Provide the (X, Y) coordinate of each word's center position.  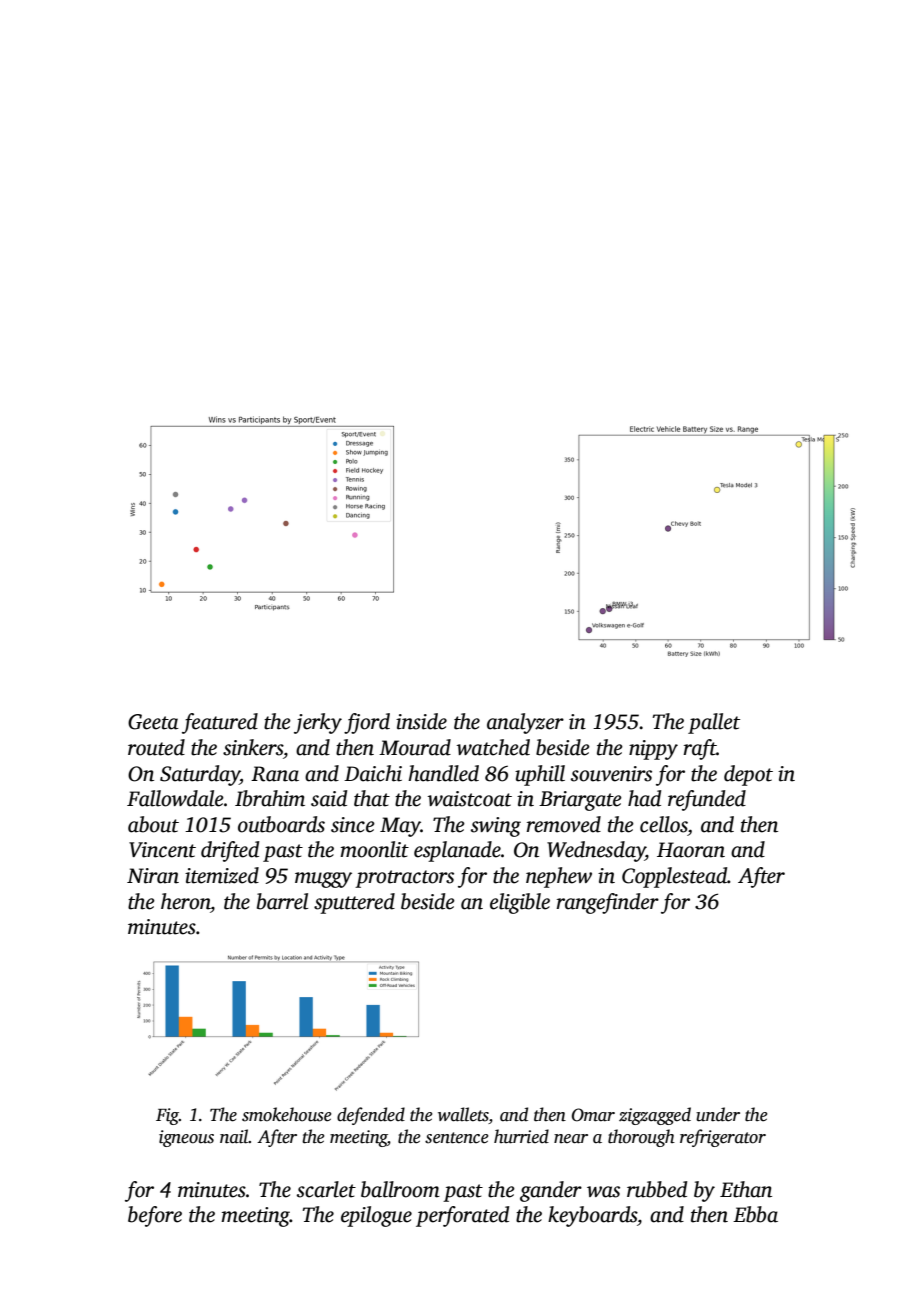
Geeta (153, 722)
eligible (520, 903)
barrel (282, 901)
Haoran (691, 850)
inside (421, 721)
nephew (559, 877)
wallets (463, 1115)
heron (186, 901)
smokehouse (286, 1114)
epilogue (376, 1216)
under (718, 1114)
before (155, 1216)
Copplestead (675, 877)
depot (748, 775)
